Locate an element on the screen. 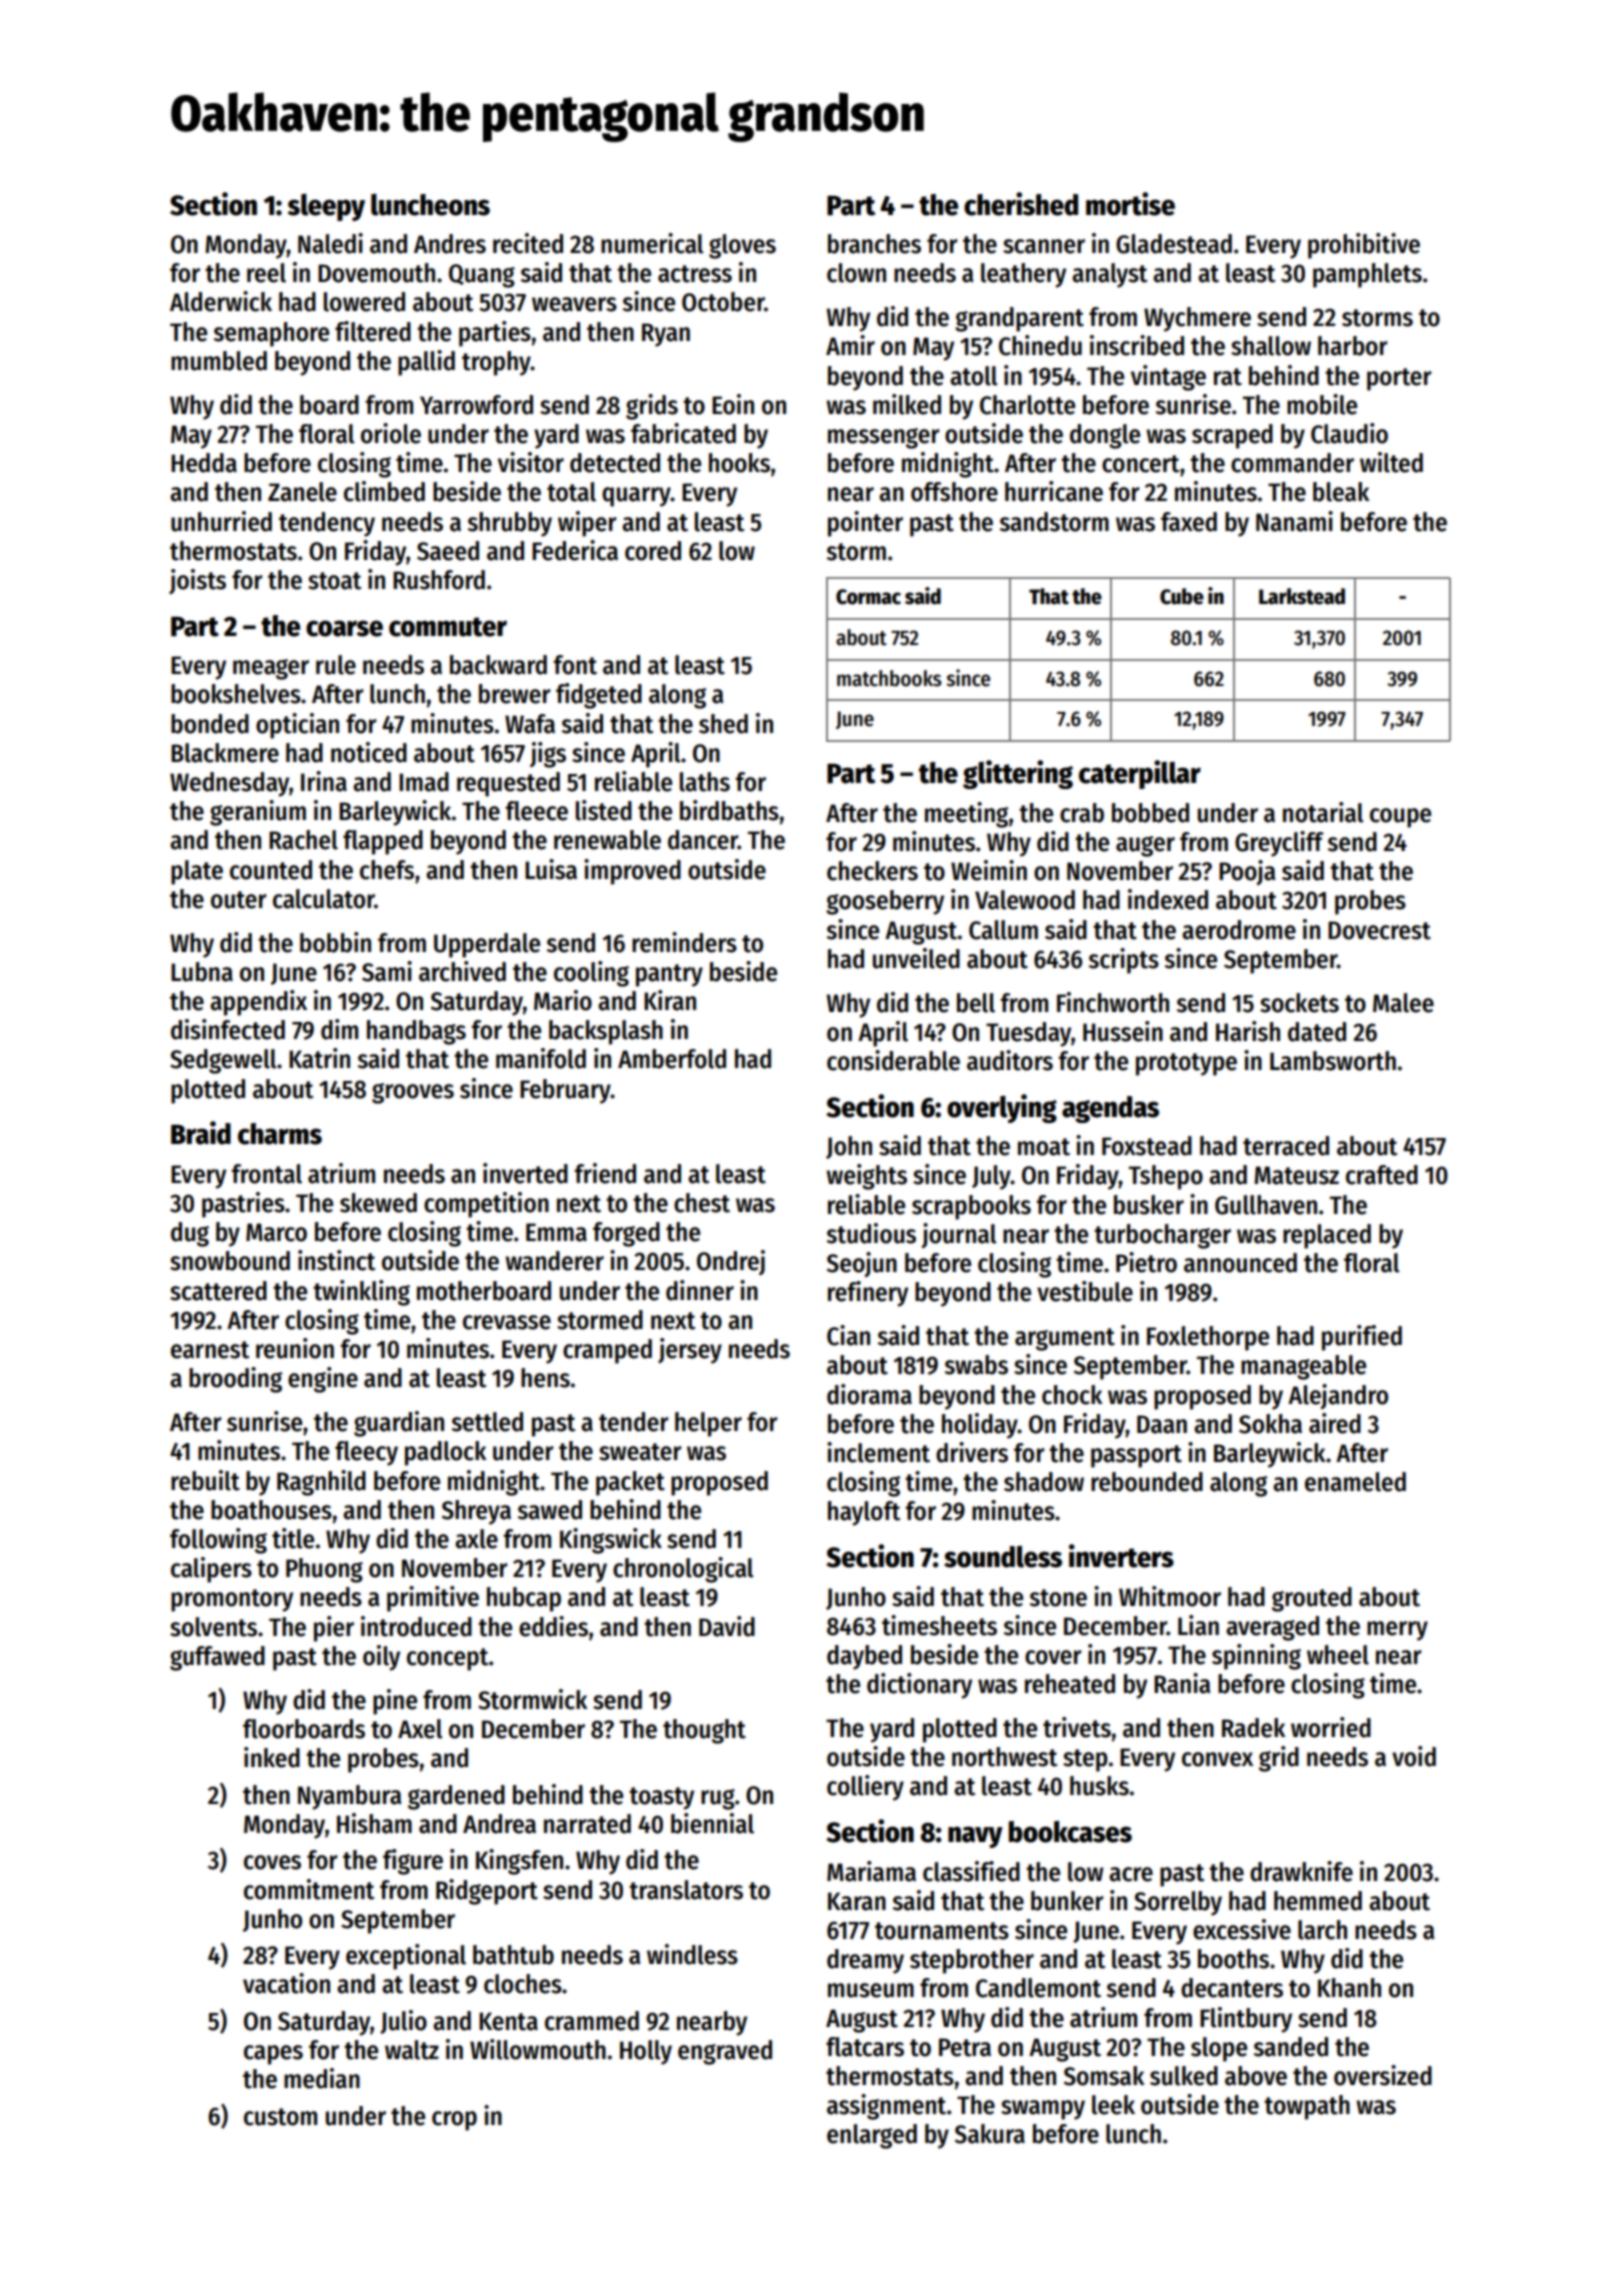 This screenshot has height=2292, width=1620. backward is located at coordinates (498, 665).
